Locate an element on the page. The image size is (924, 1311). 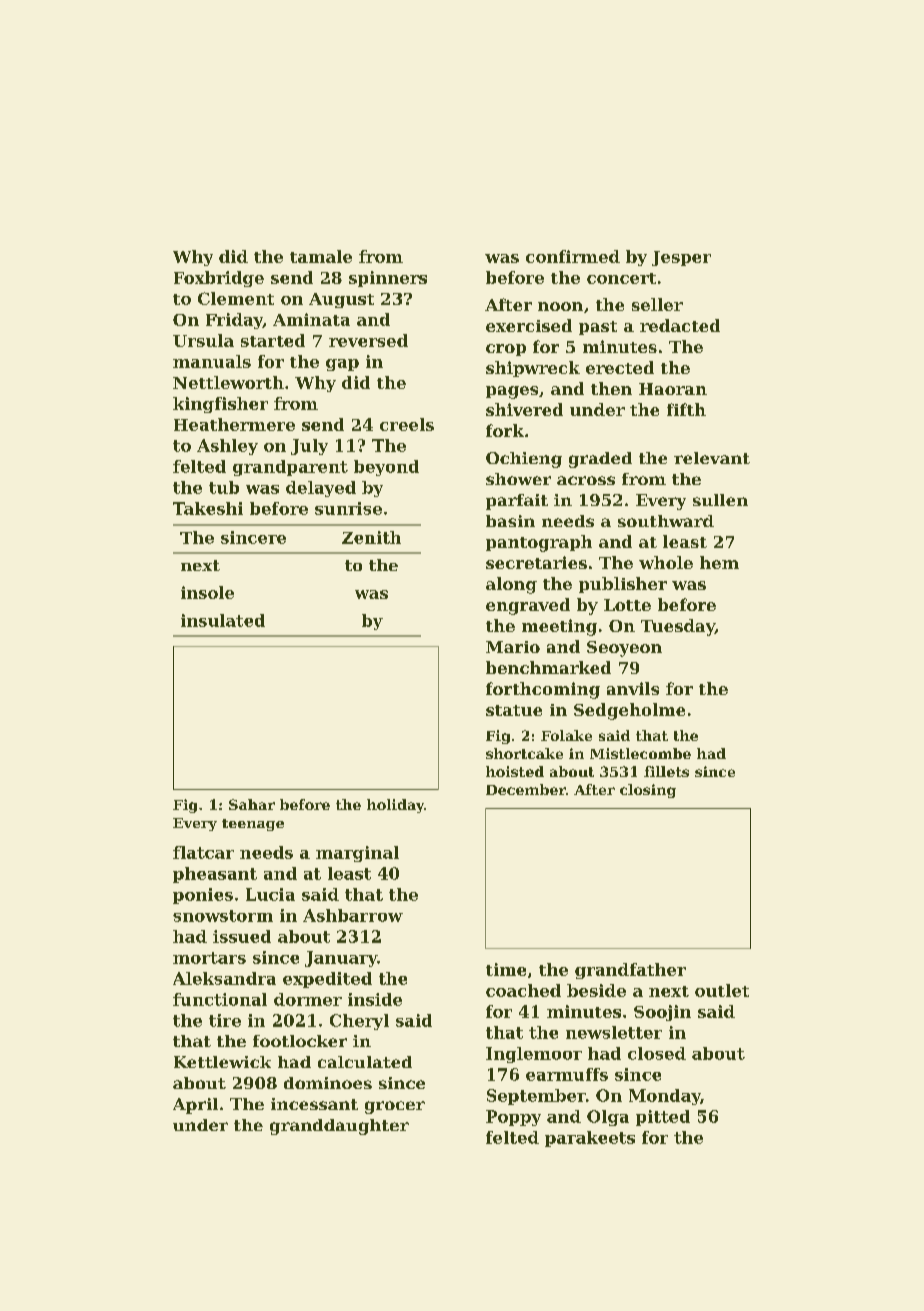
insulated is located at coordinates (223, 620).
